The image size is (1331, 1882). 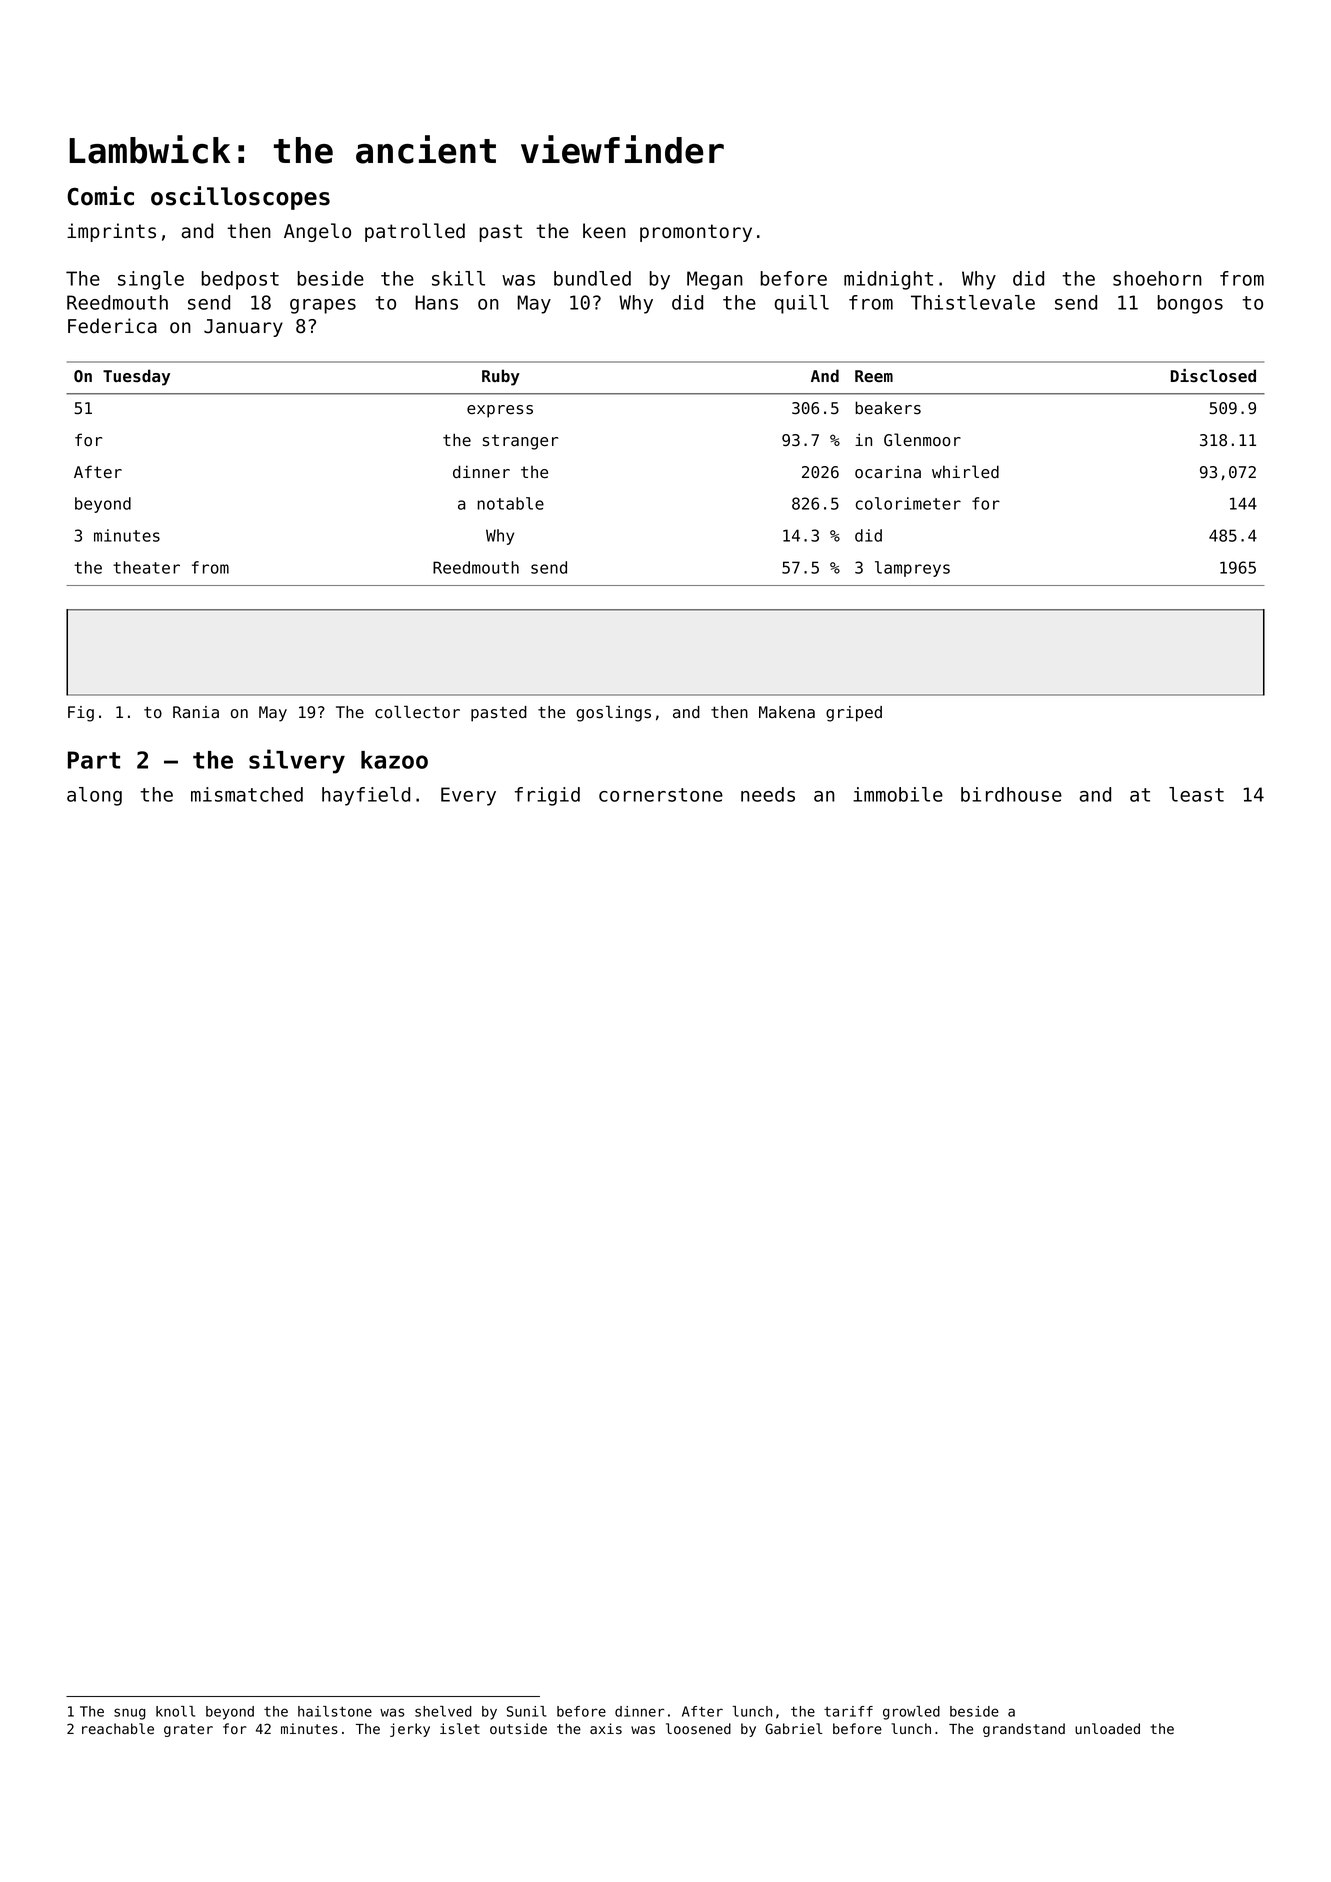 I want to click on reachable, so click(x=118, y=1729).
